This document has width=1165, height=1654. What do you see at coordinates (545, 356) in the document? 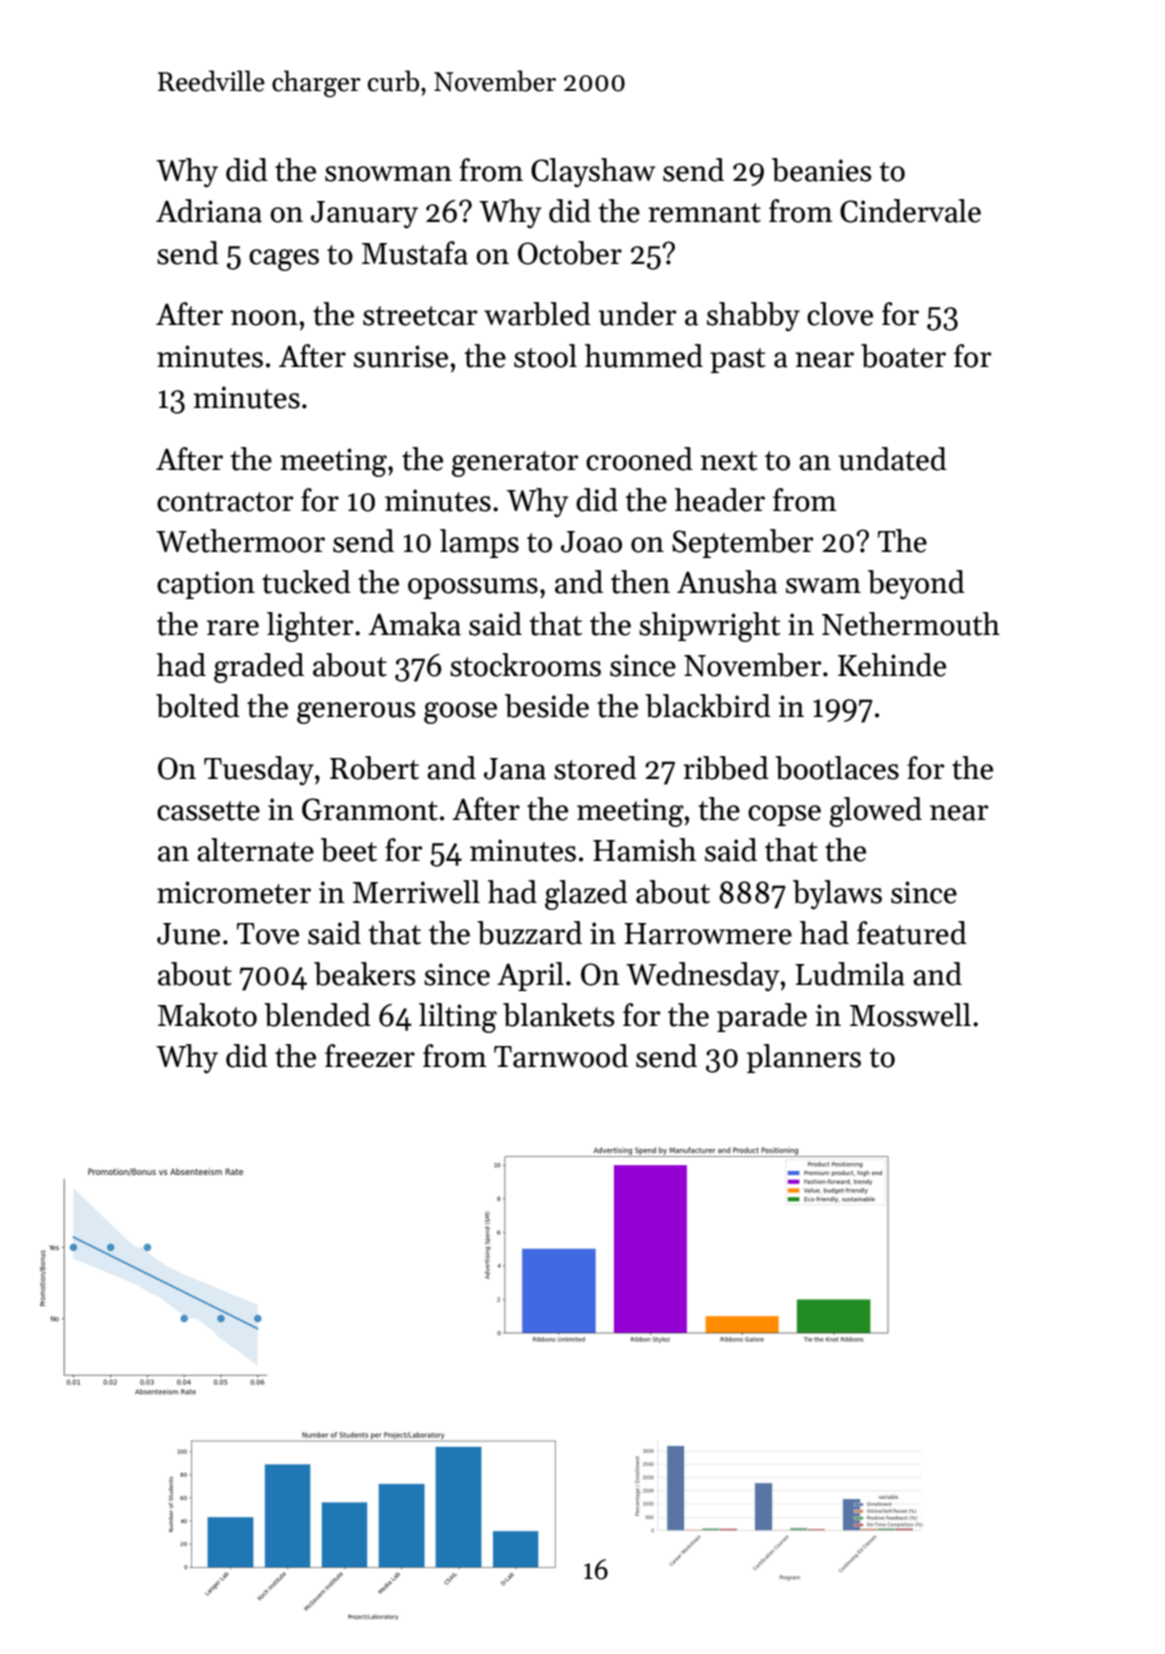
I see `stool` at bounding box center [545, 356].
